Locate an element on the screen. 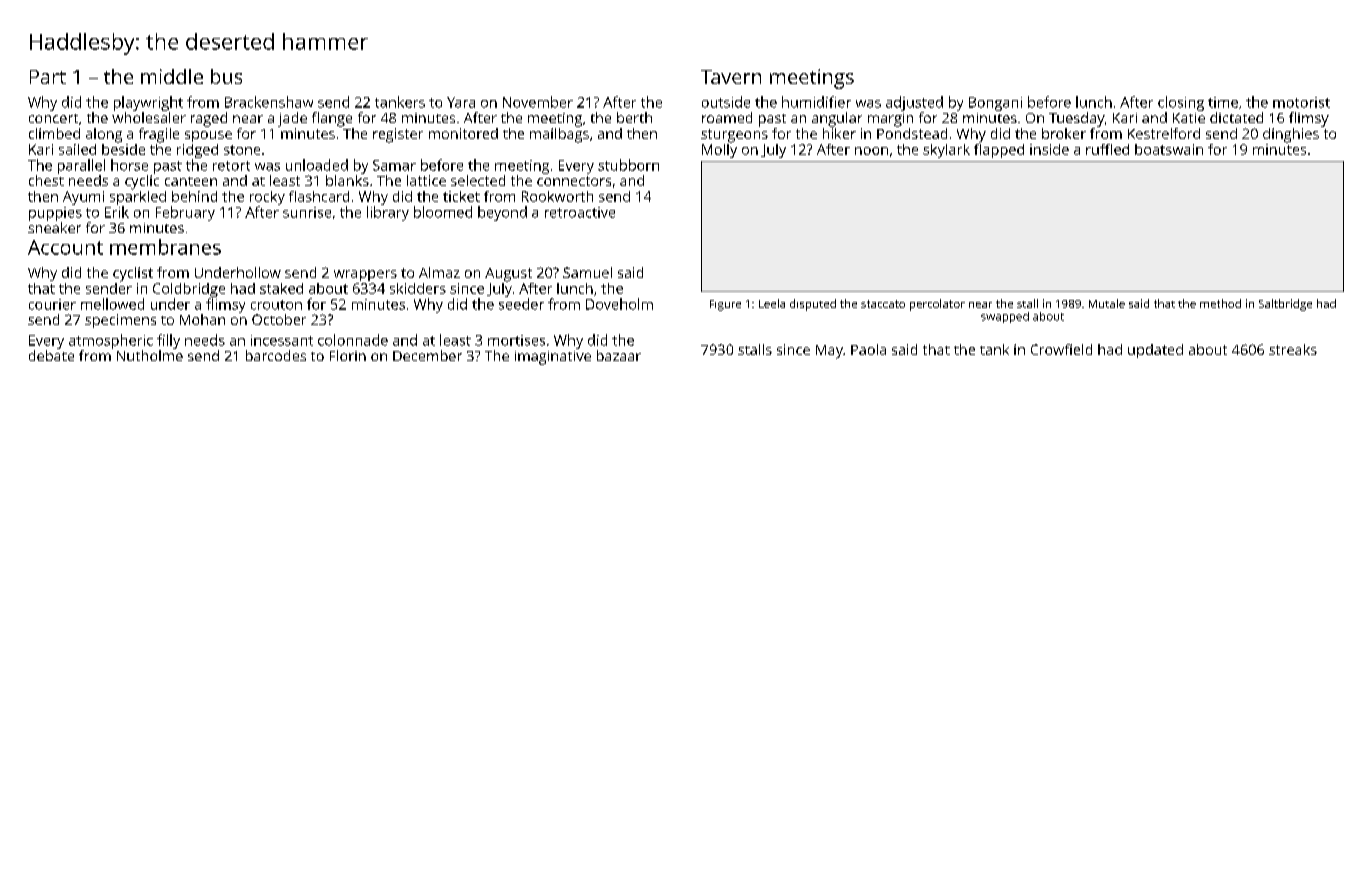 The height and width of the screenshot is (887, 1372). Samar is located at coordinates (394, 165).
